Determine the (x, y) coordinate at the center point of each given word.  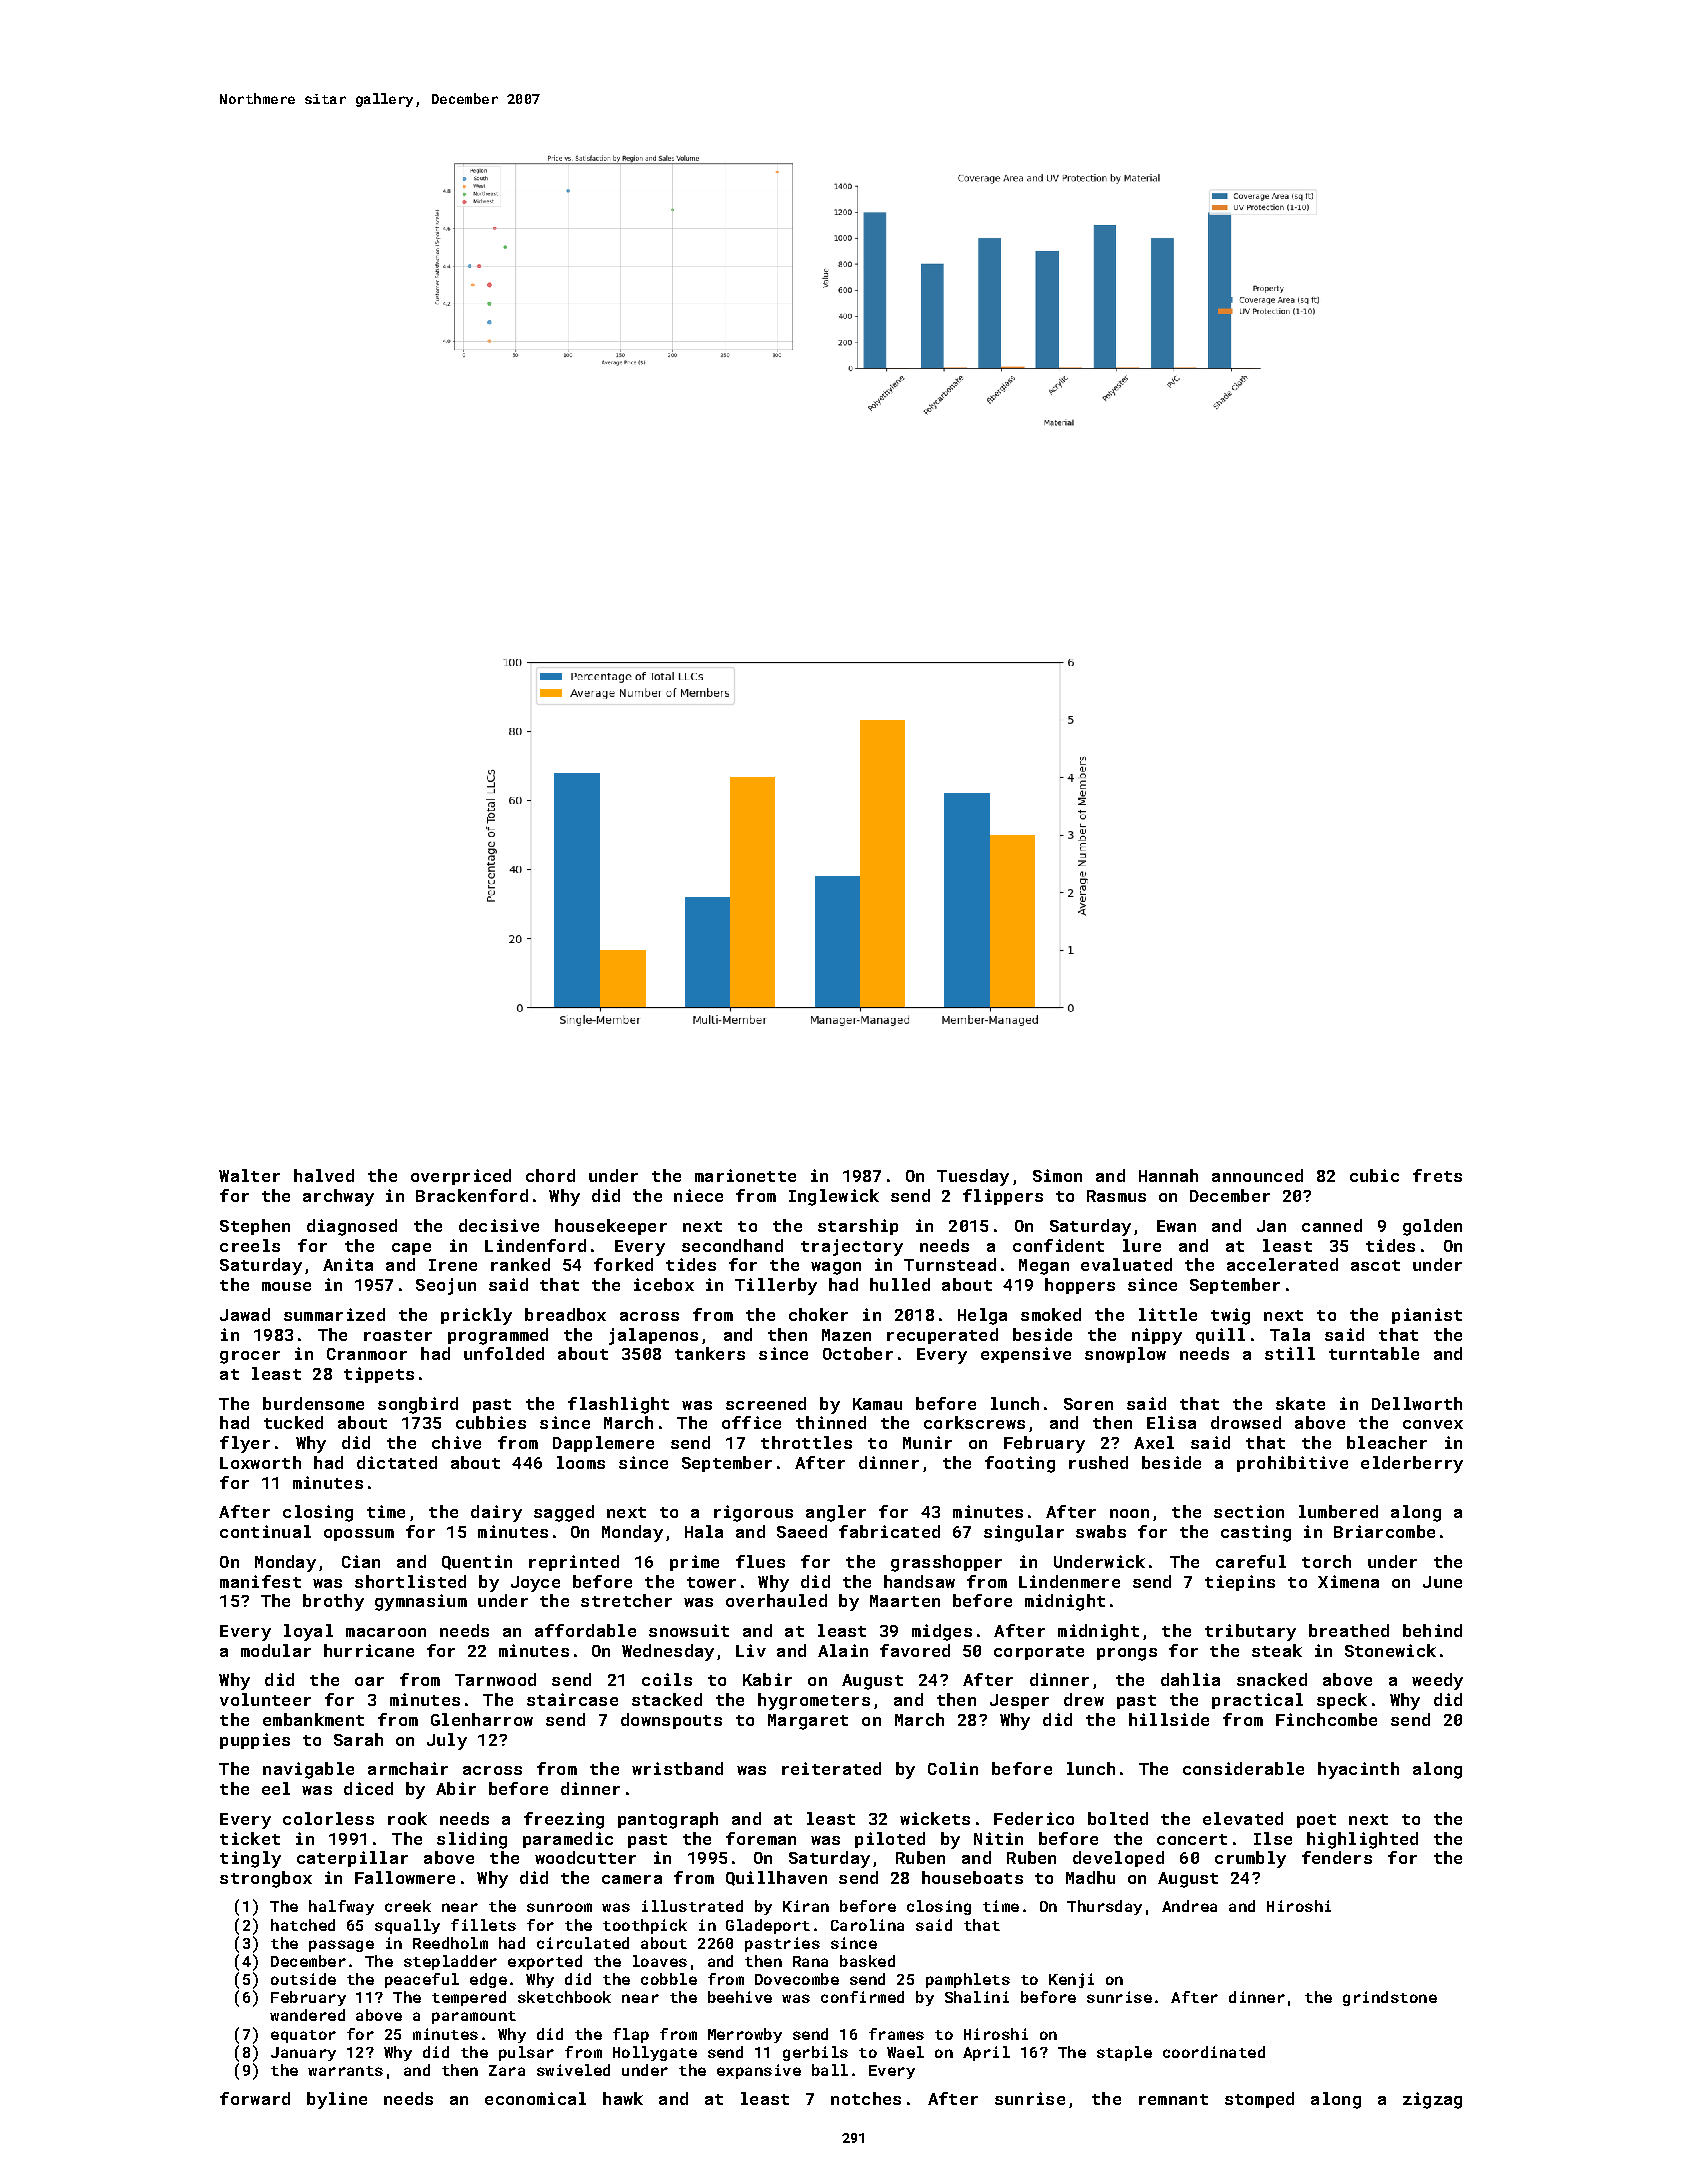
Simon (1057, 1175)
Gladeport (768, 1926)
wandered (307, 2015)
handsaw (919, 1581)
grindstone (1390, 1998)
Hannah (1168, 1175)
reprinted (574, 1563)
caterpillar (352, 1859)
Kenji (1071, 1980)
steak (1277, 1650)
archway (338, 1197)
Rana (810, 1961)
